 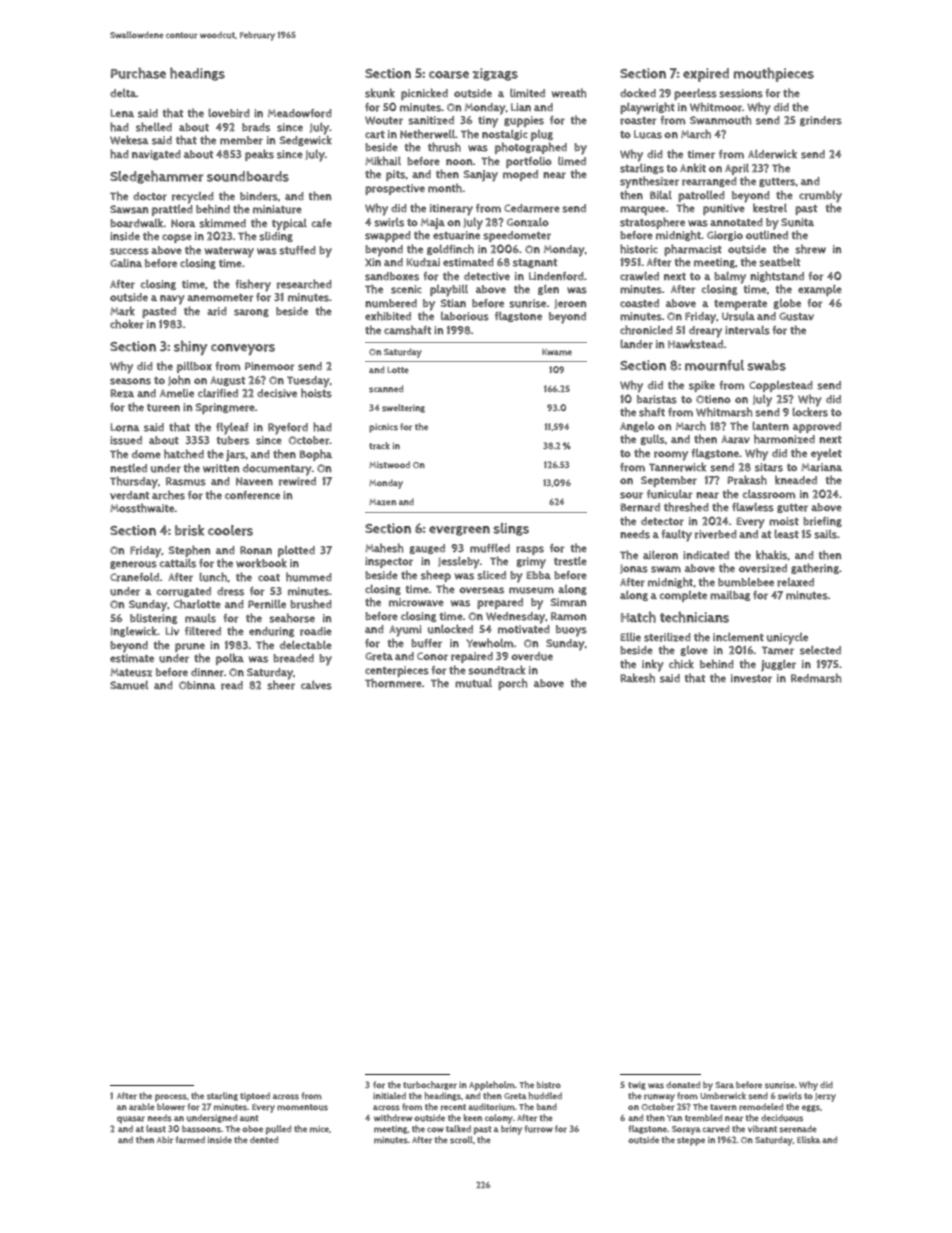 I want to click on expired, so click(x=706, y=75).
